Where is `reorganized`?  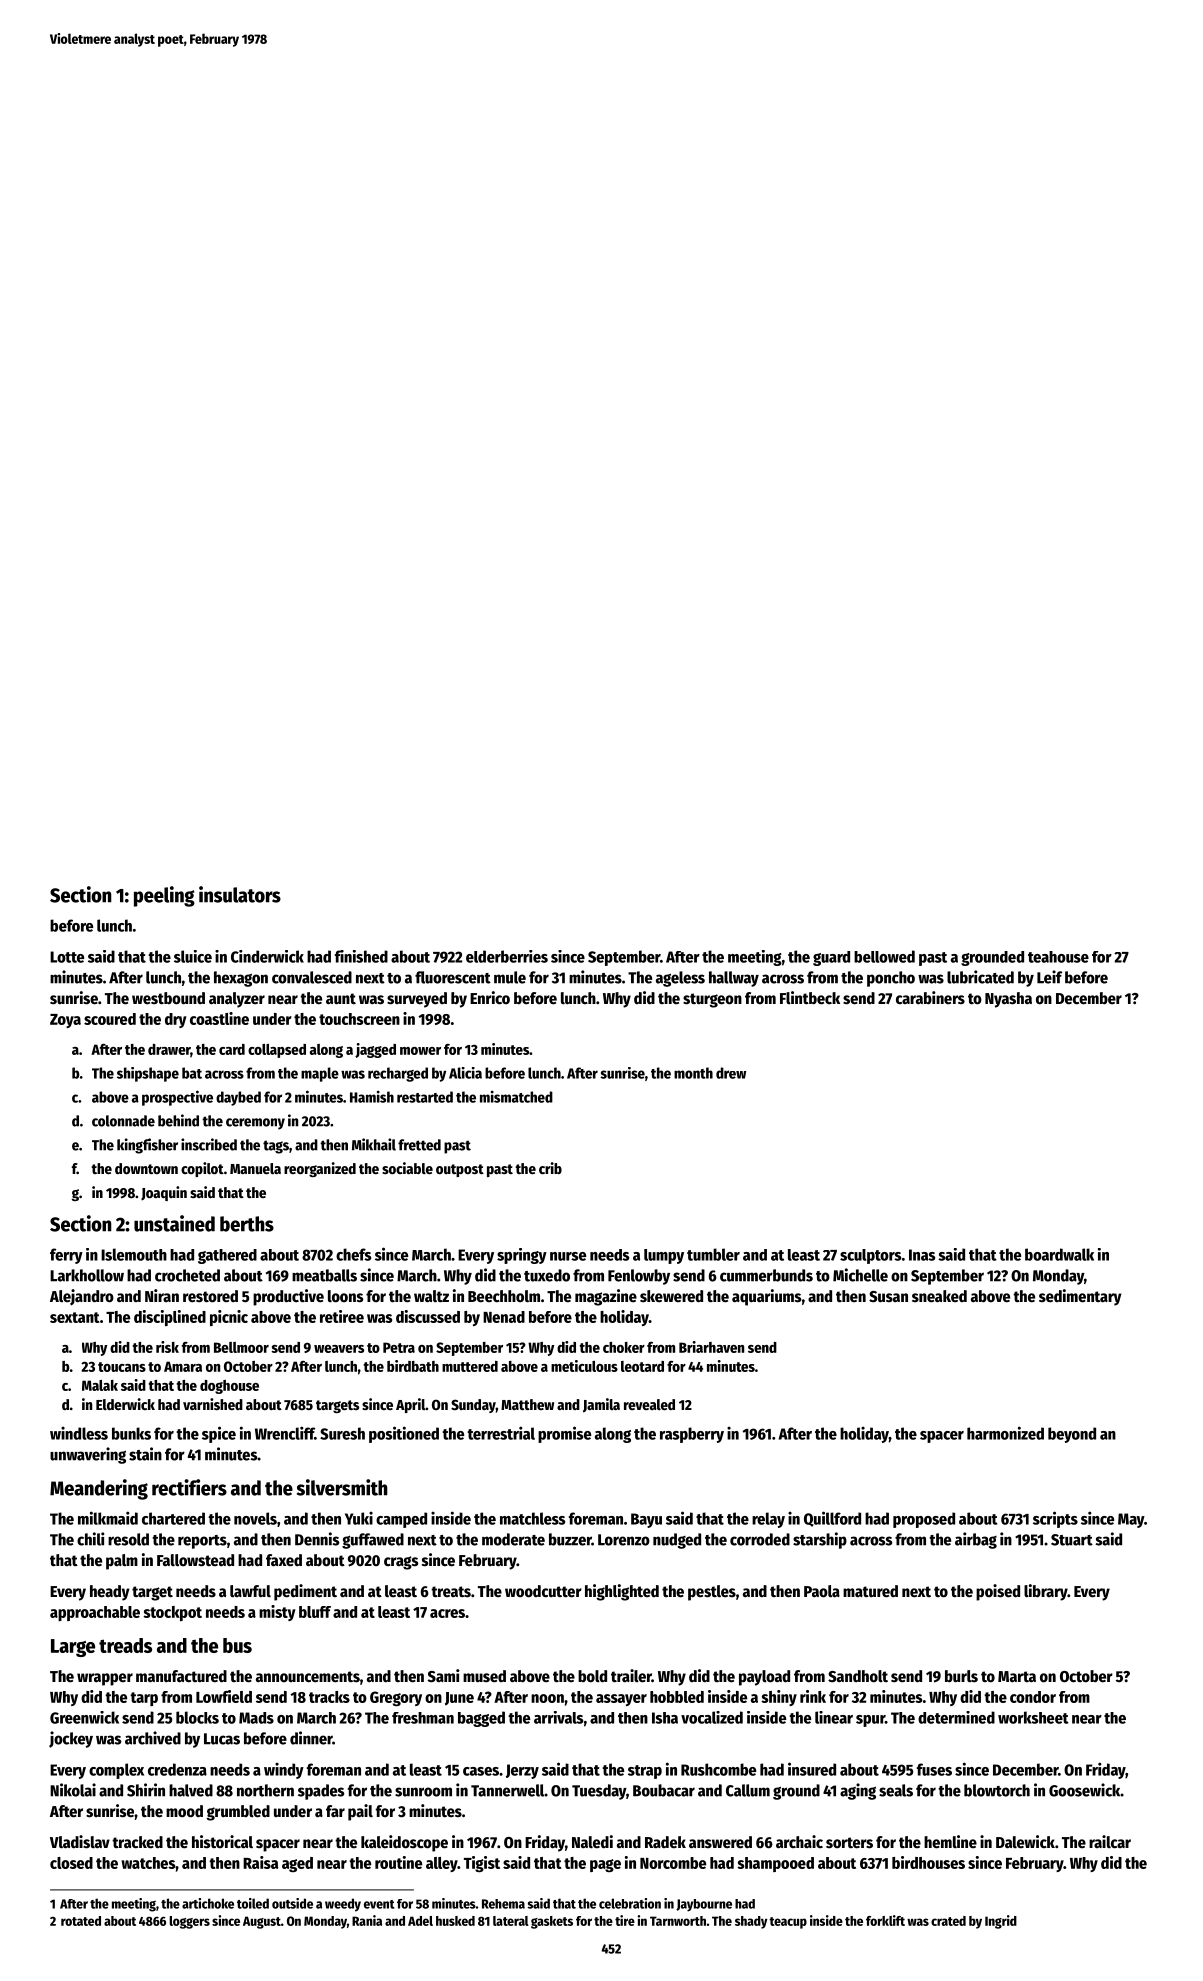
reorganized is located at coordinates (320, 1169).
